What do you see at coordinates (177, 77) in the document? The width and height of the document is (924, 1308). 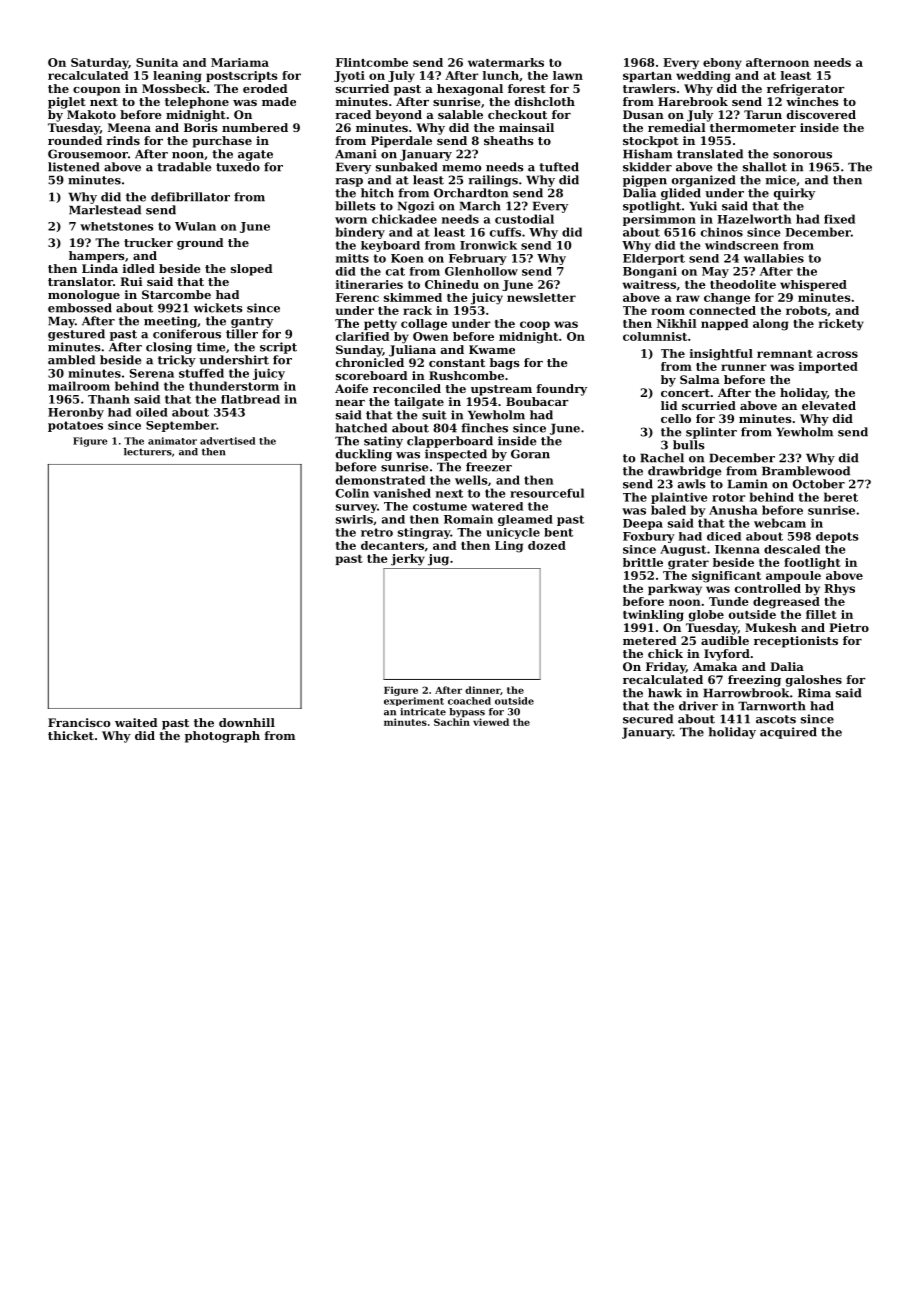 I see `leaning` at bounding box center [177, 77].
